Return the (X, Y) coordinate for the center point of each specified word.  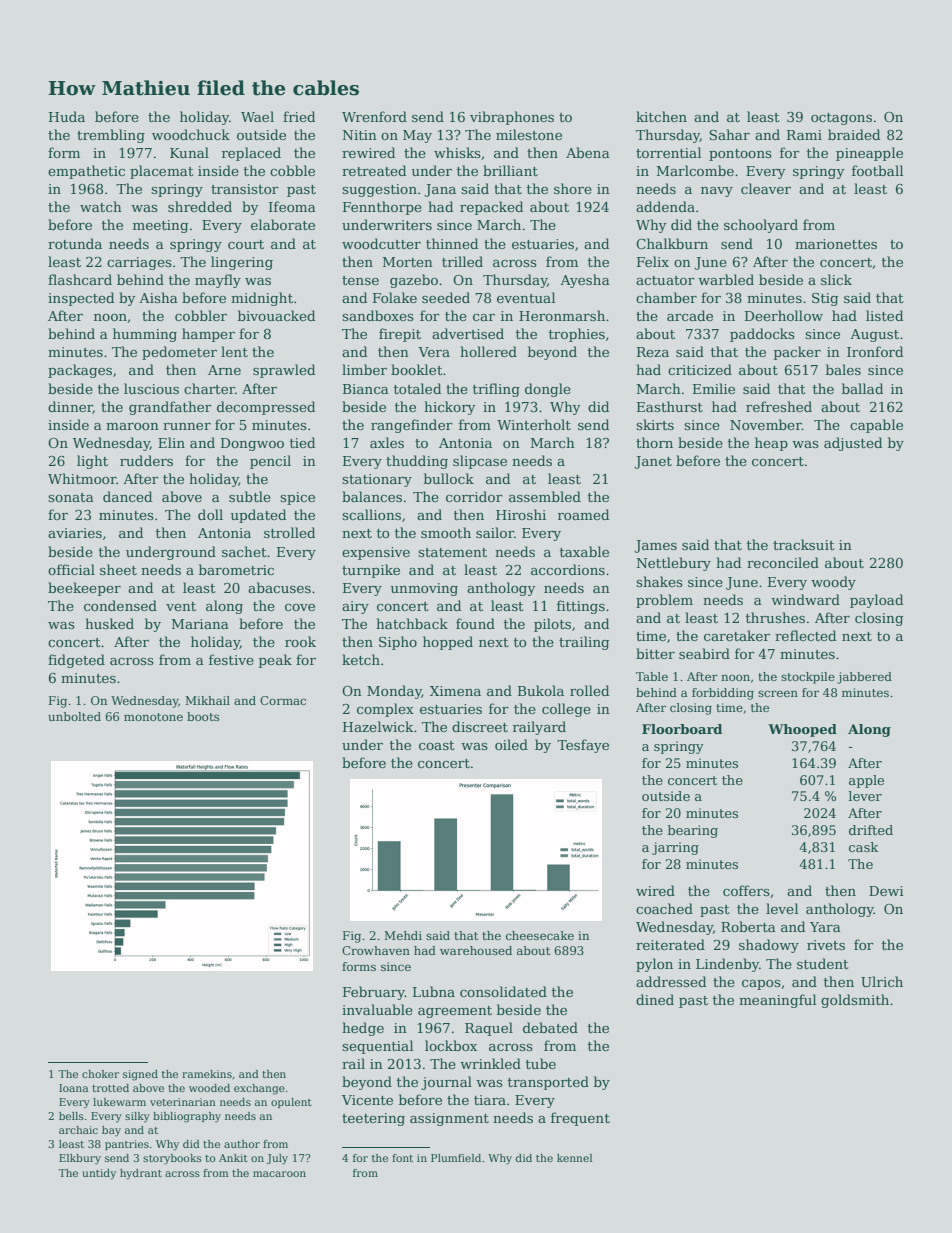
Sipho (398, 643)
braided (854, 134)
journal (446, 1083)
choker (100, 1074)
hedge (363, 1029)
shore (573, 188)
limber (364, 369)
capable (876, 426)
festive (231, 659)
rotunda (75, 243)
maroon (132, 426)
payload (876, 601)
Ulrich (882, 981)
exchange (259, 1089)
